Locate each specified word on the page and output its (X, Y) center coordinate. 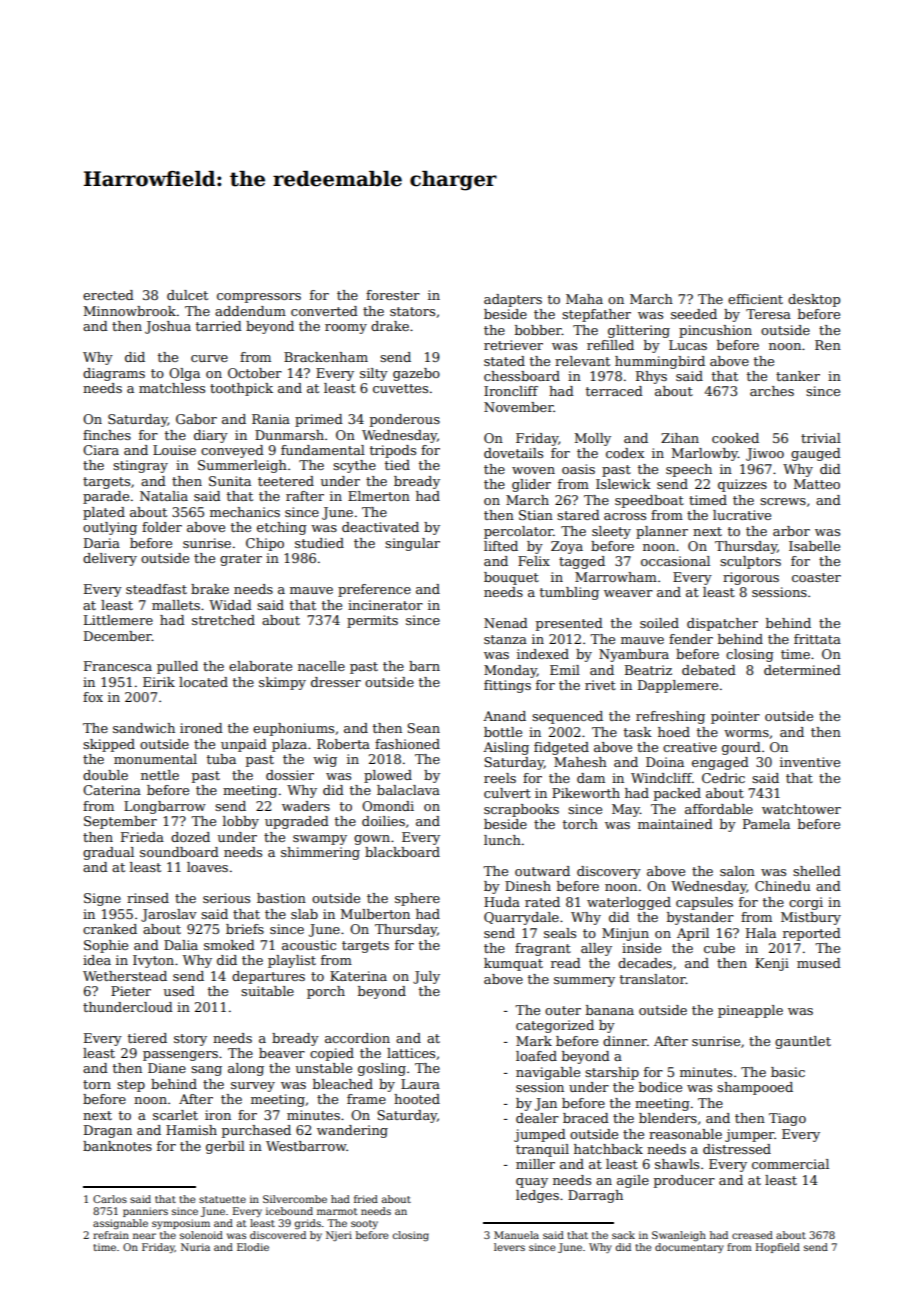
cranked (110, 929)
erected (108, 295)
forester (393, 295)
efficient (755, 299)
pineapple (750, 1011)
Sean (423, 728)
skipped (109, 745)
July (426, 977)
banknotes (117, 1146)
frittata (817, 639)
